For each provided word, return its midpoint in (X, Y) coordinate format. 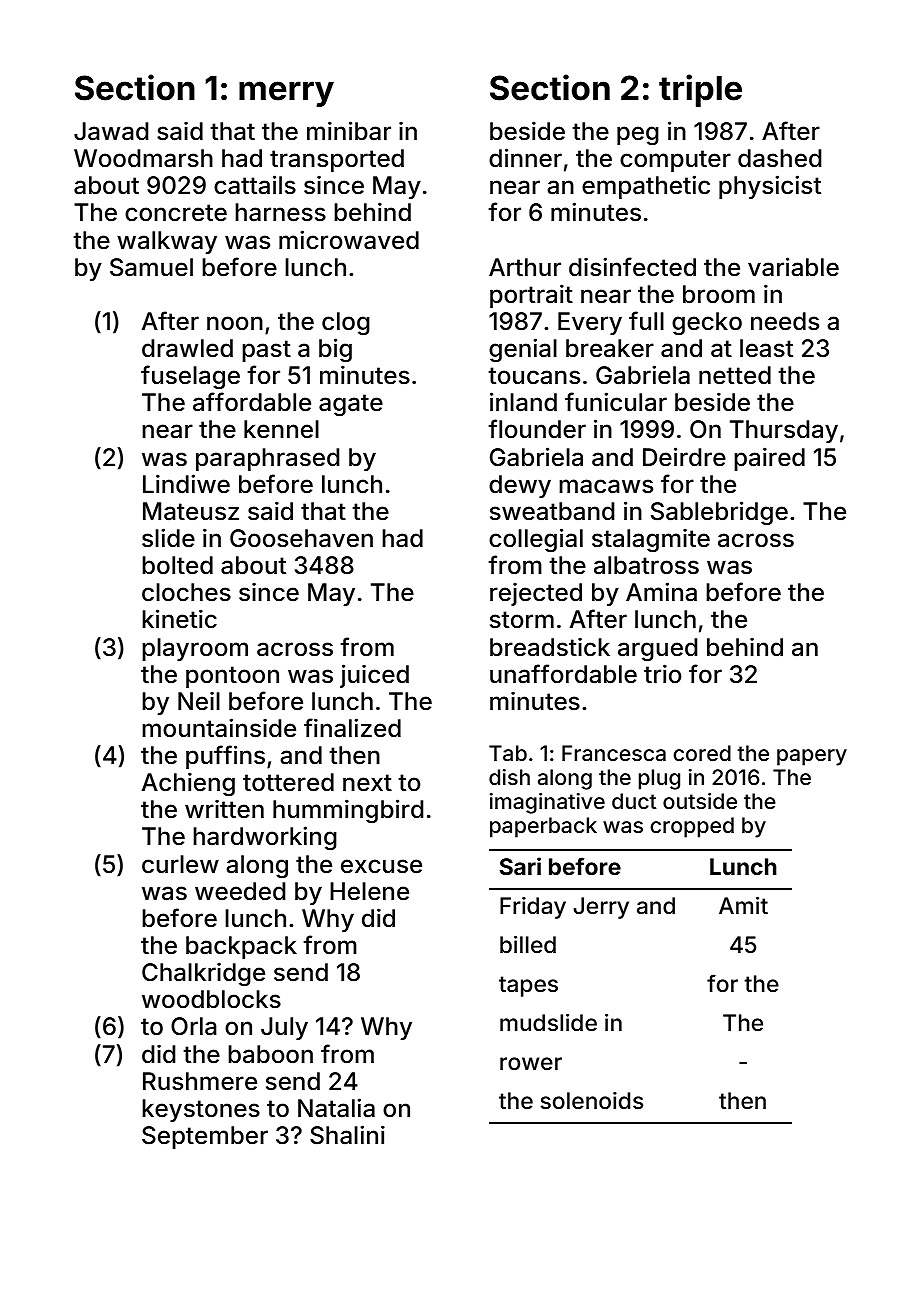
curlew (180, 864)
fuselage (190, 377)
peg (638, 135)
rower (531, 1064)
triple (700, 90)
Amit (743, 905)
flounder (537, 428)
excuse (381, 866)
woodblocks (211, 999)
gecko (707, 323)
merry (286, 94)
